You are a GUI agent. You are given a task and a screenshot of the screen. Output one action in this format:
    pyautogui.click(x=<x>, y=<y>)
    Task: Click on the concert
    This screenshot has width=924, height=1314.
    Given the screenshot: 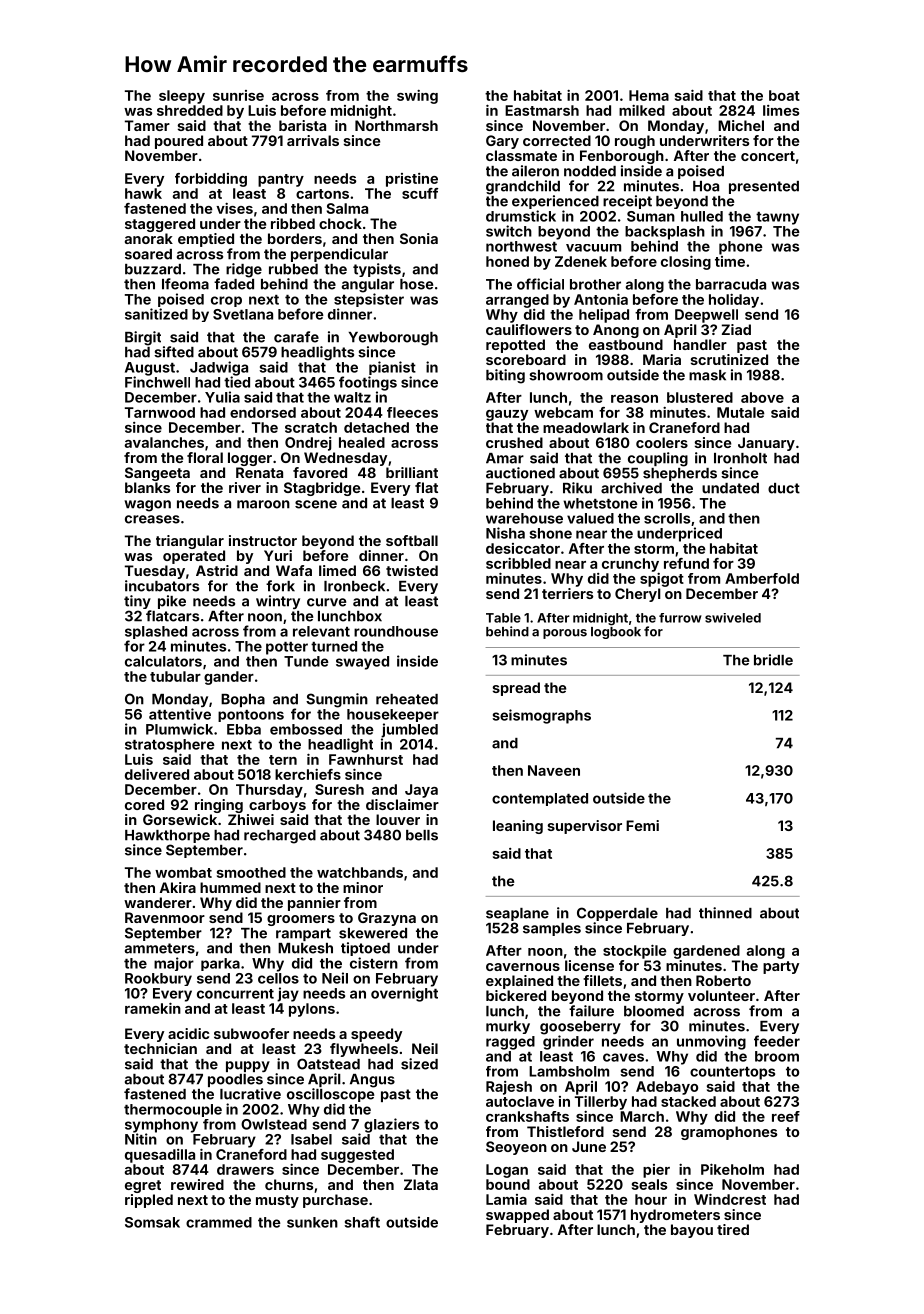 What is the action you would take?
    pyautogui.click(x=768, y=156)
